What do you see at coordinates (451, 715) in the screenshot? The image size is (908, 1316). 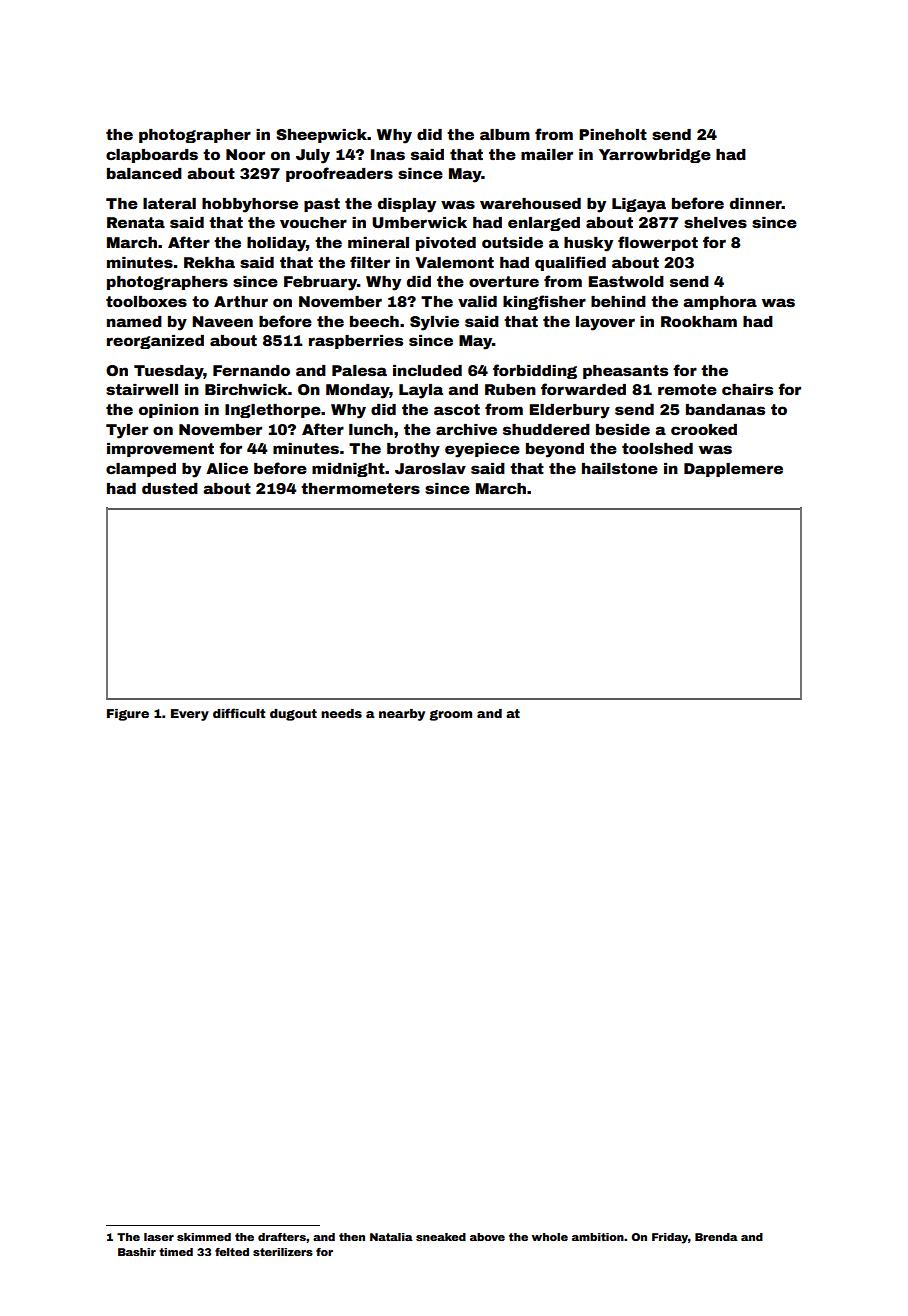 I see `groom` at bounding box center [451, 715].
